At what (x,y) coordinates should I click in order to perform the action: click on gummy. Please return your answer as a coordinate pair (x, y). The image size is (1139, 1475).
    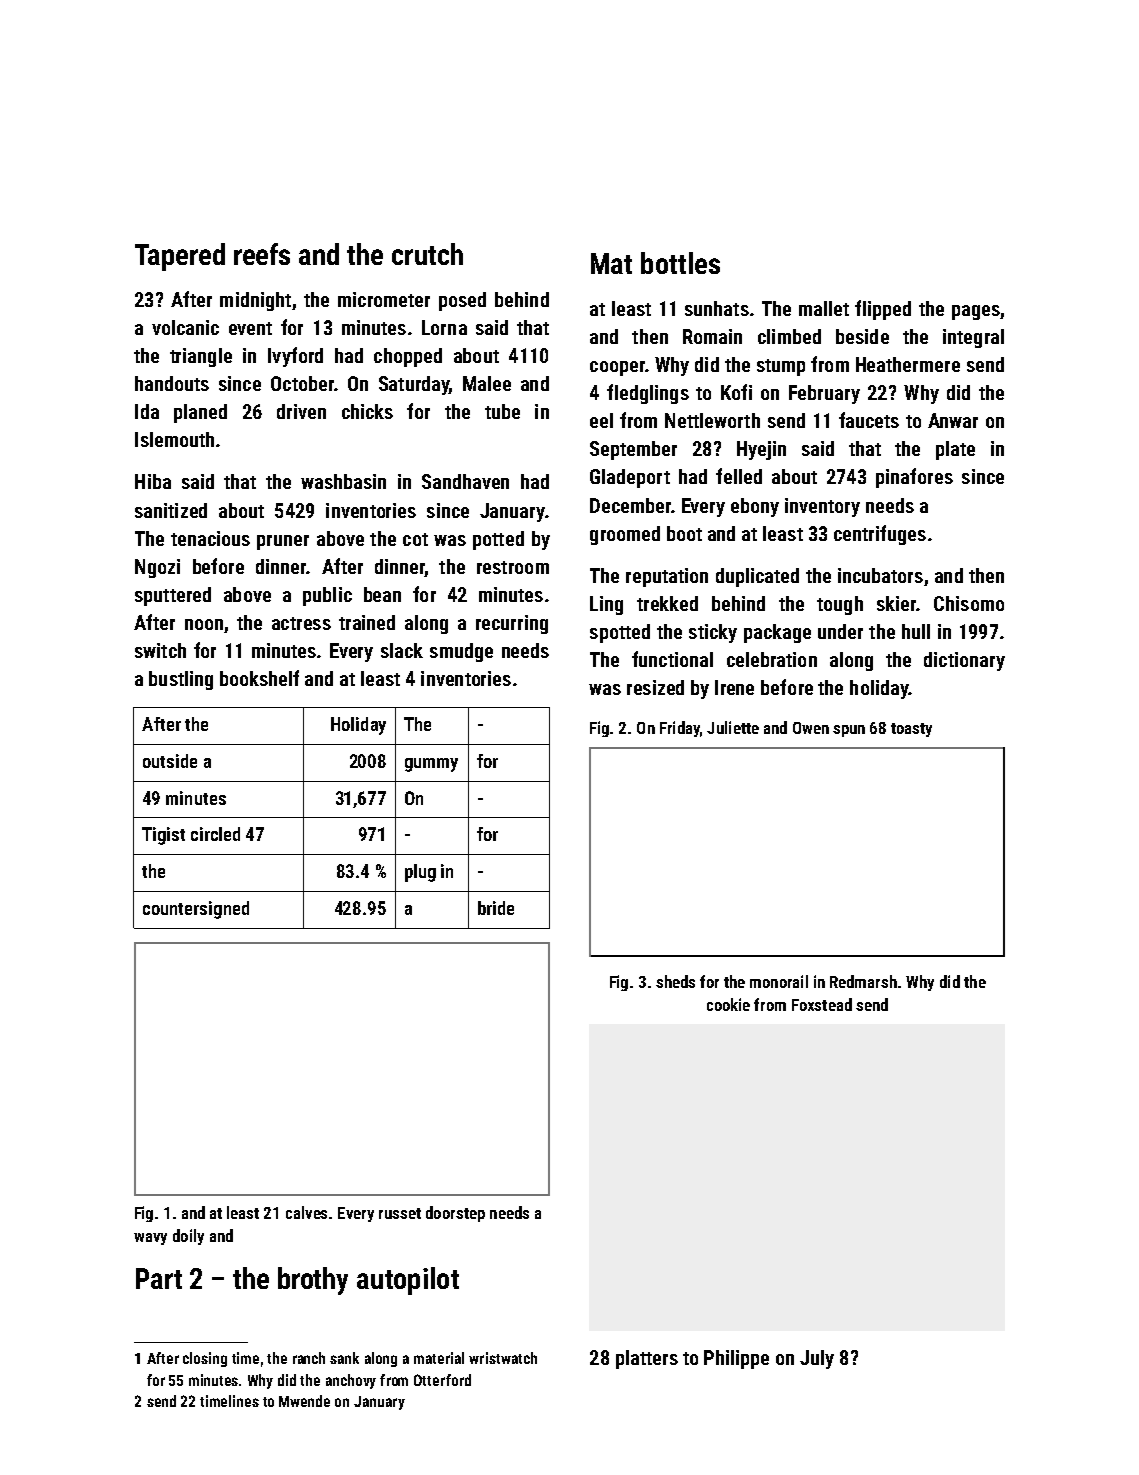
    Looking at the image, I should click on (431, 765).
